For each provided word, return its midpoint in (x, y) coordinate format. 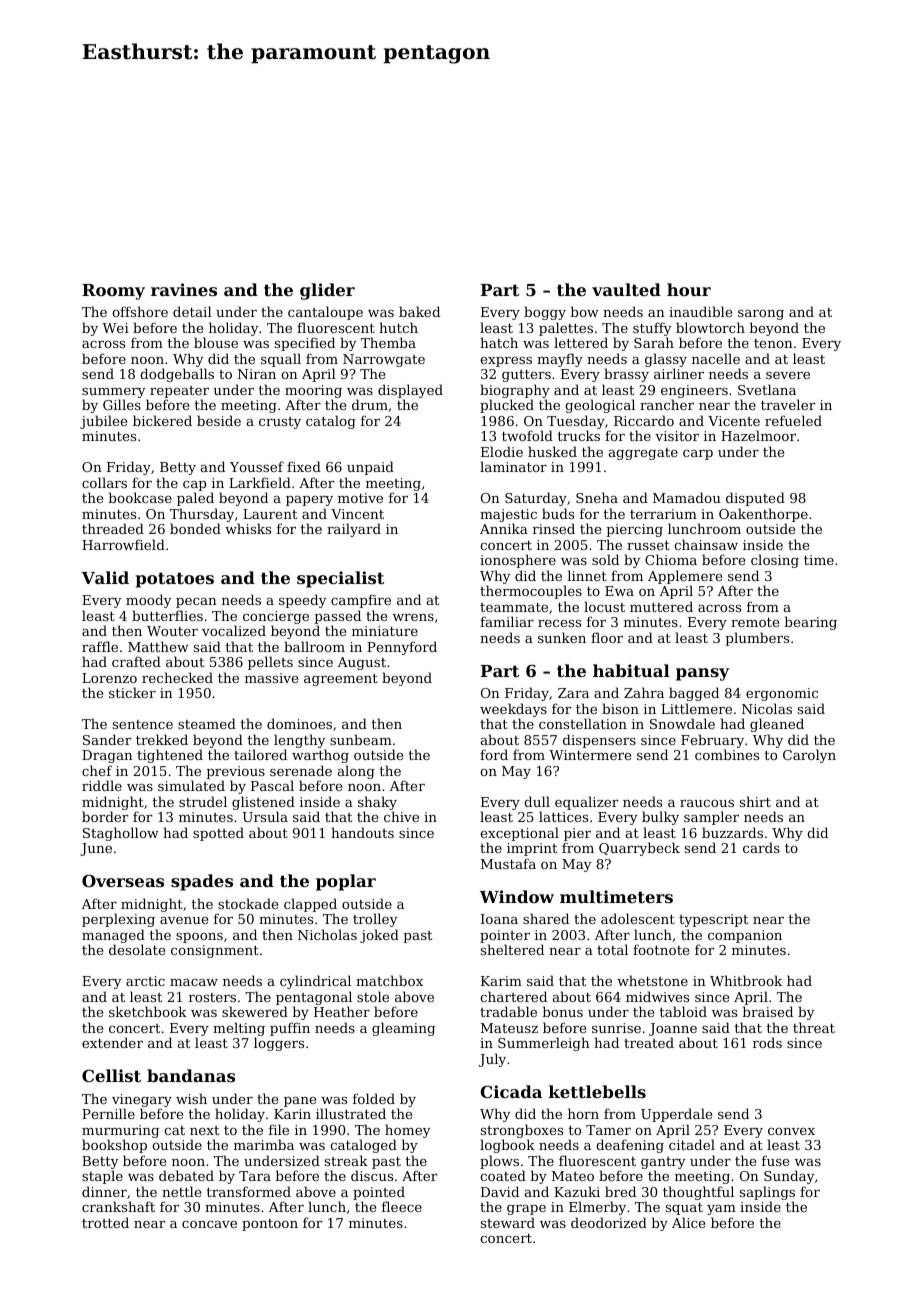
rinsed (554, 528)
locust (604, 606)
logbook (507, 1146)
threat (814, 1027)
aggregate (643, 454)
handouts (362, 832)
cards (761, 847)
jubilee (103, 422)
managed (113, 936)
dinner (104, 1191)
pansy (702, 674)
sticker (132, 692)
